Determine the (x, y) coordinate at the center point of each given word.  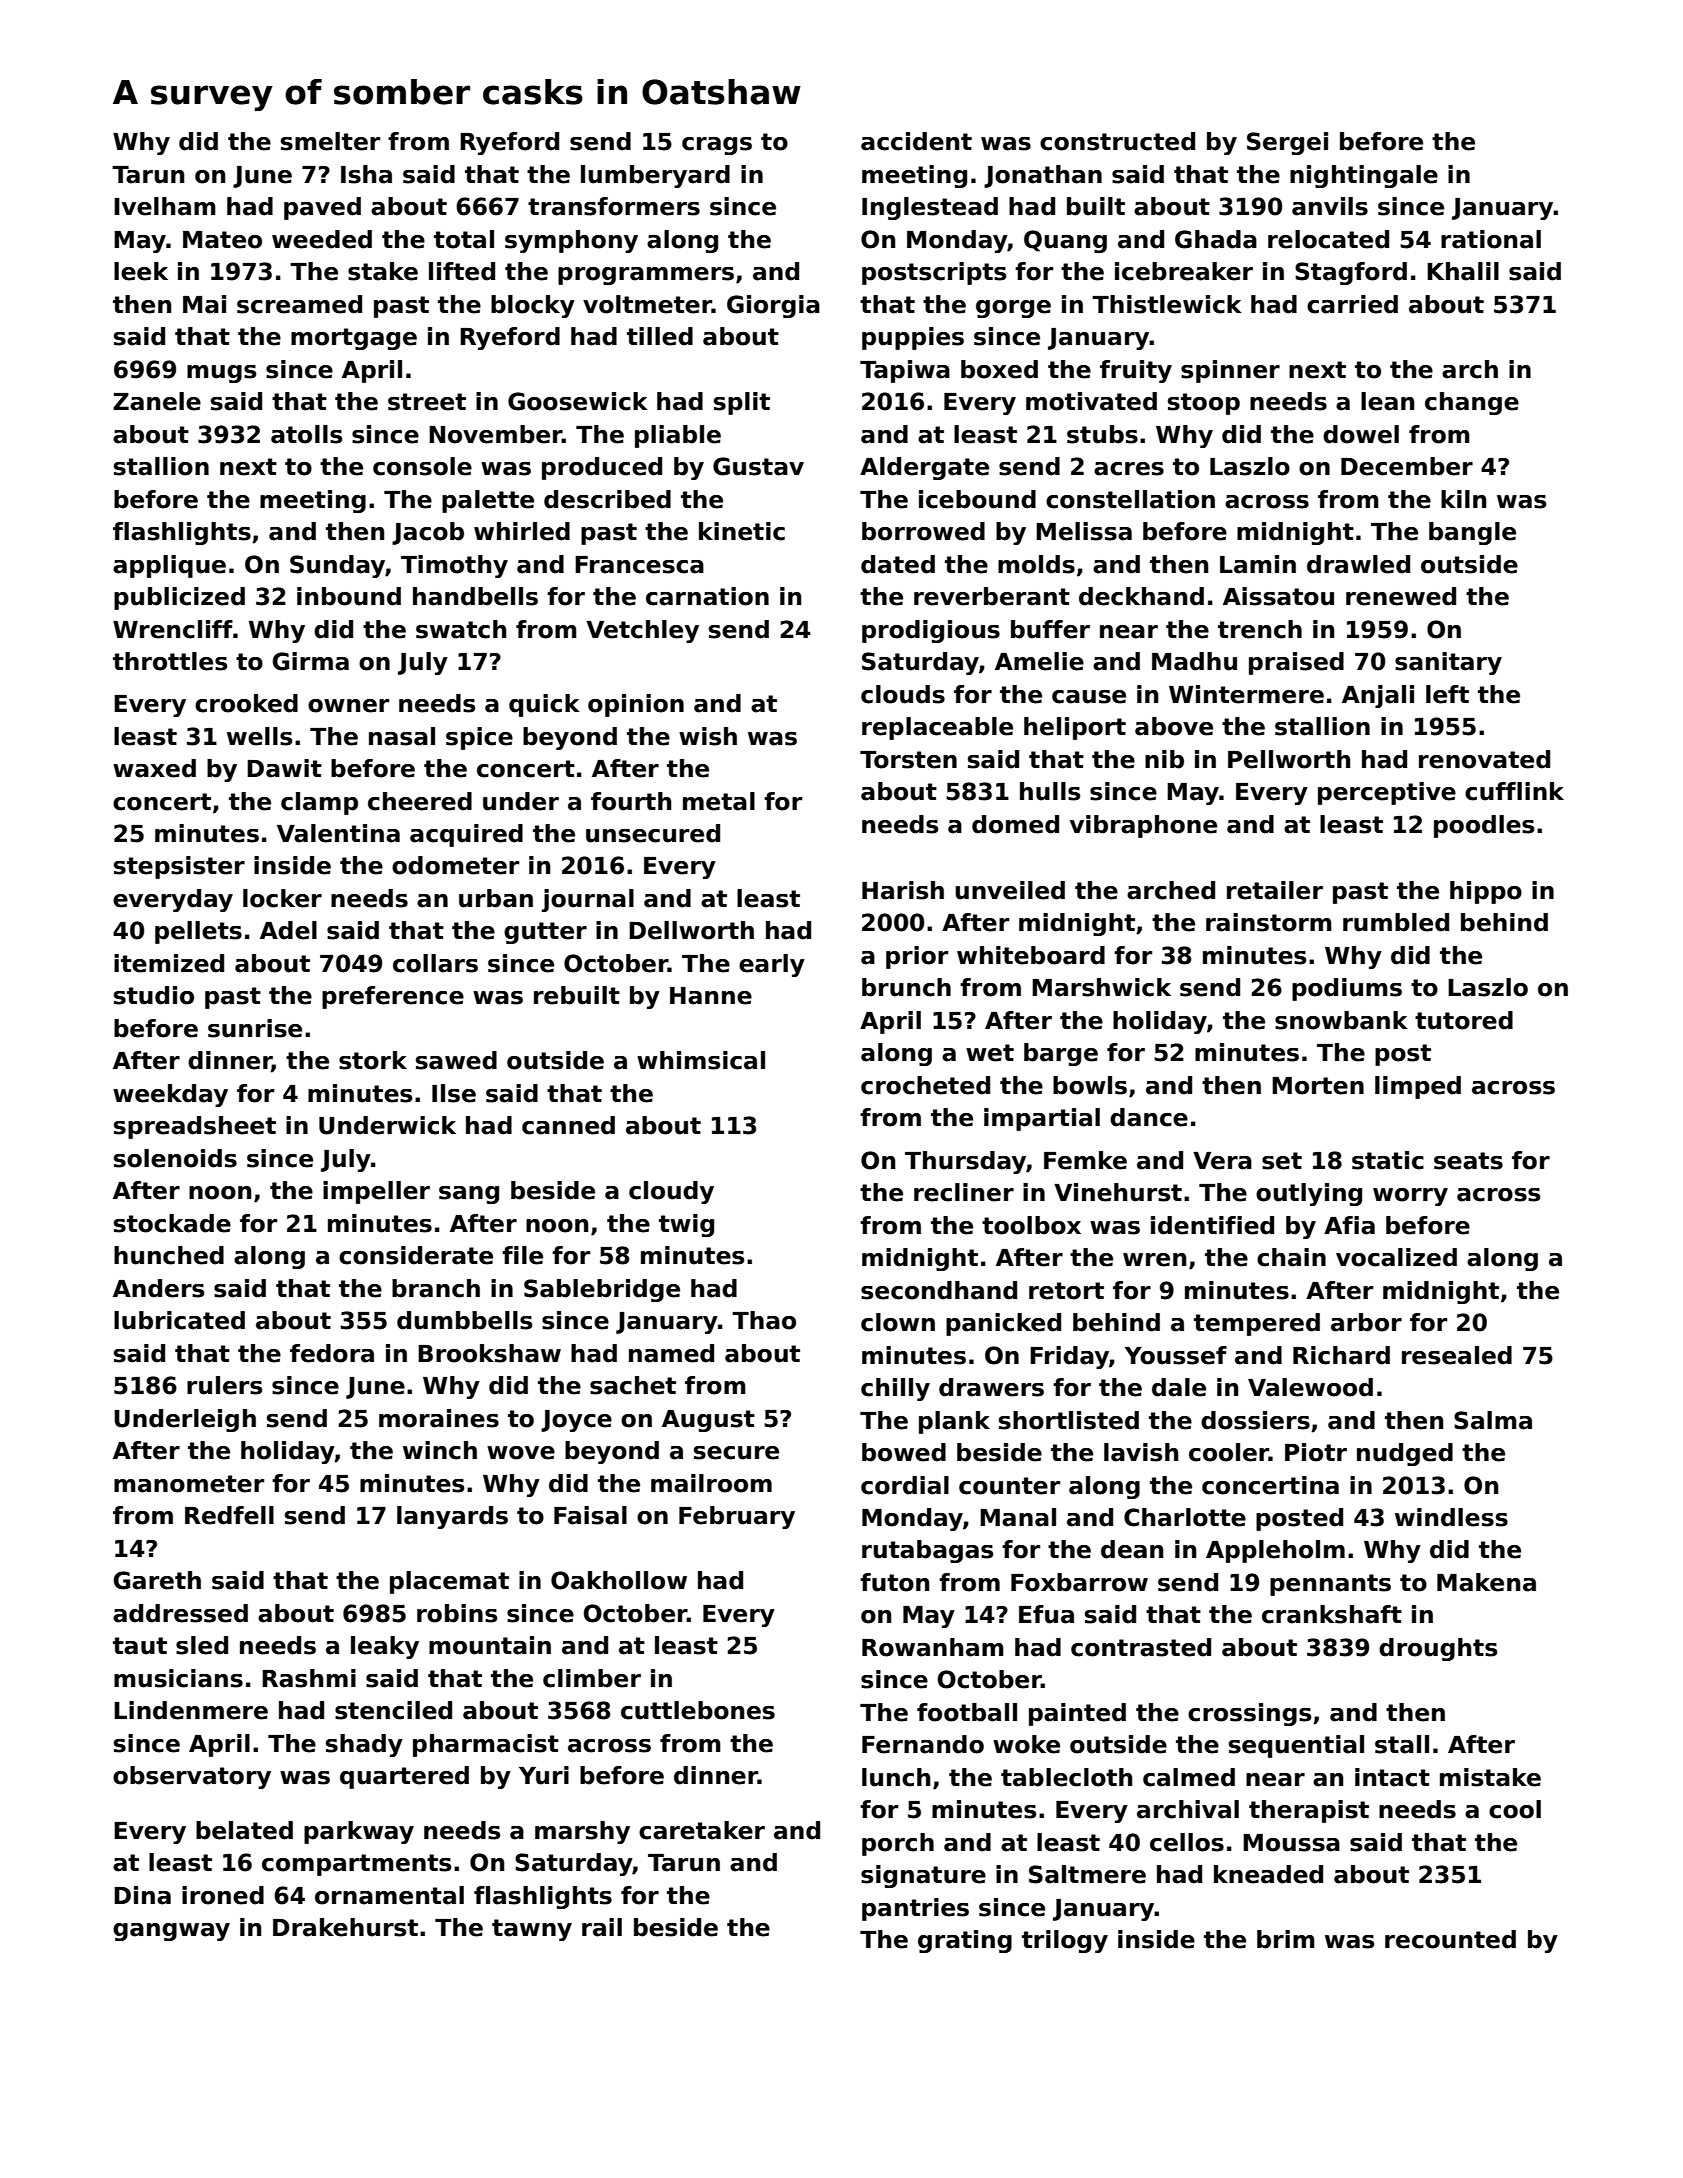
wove (521, 1453)
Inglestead (930, 208)
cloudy (671, 1192)
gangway (171, 1932)
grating (965, 1941)
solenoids (175, 1158)
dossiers (1255, 1420)
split (742, 403)
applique (169, 566)
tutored (1464, 1020)
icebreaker (1184, 271)
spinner (1230, 371)
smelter (330, 141)
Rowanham (933, 1647)
